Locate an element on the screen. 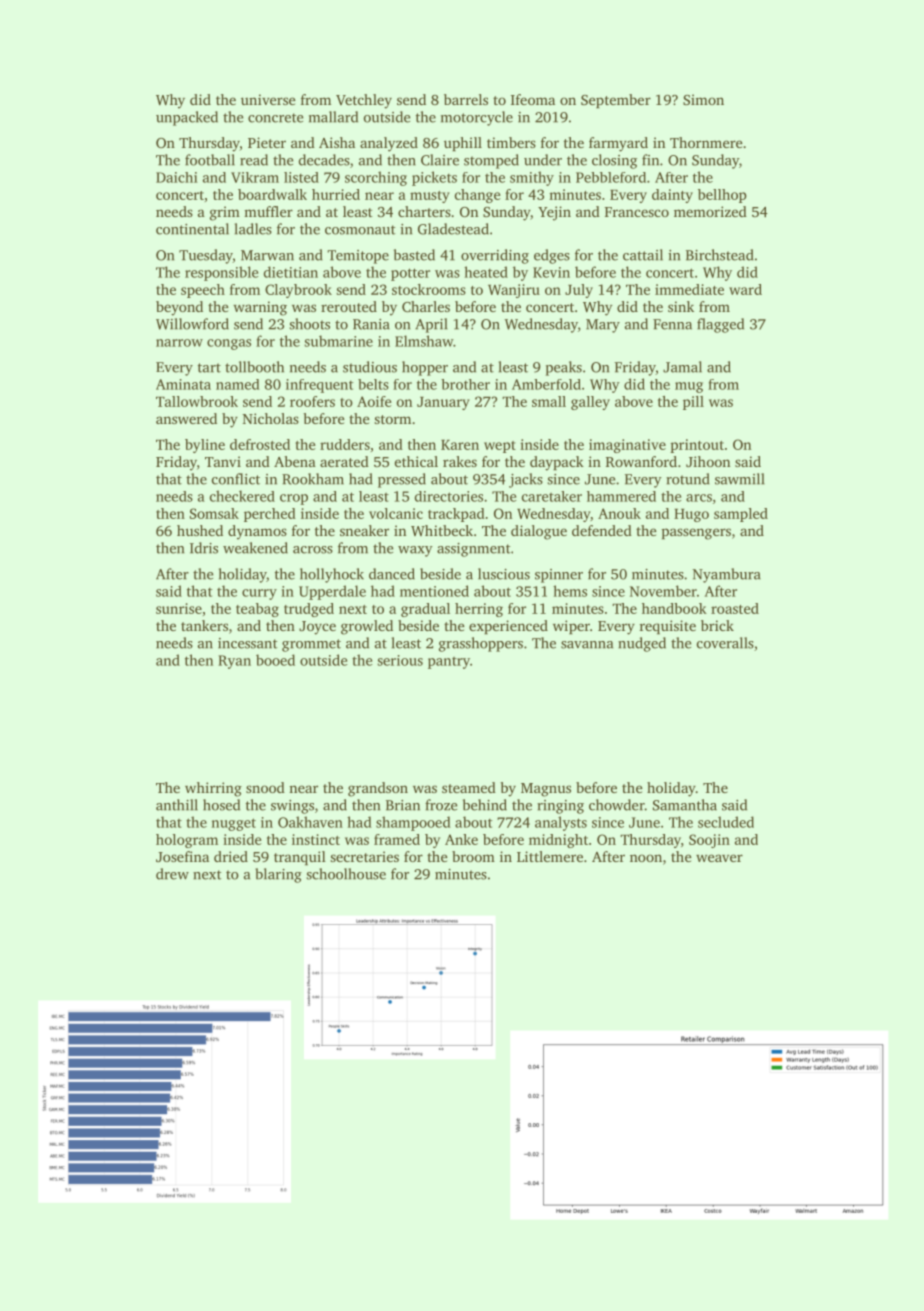  schoolhouse is located at coordinates (346, 874).
